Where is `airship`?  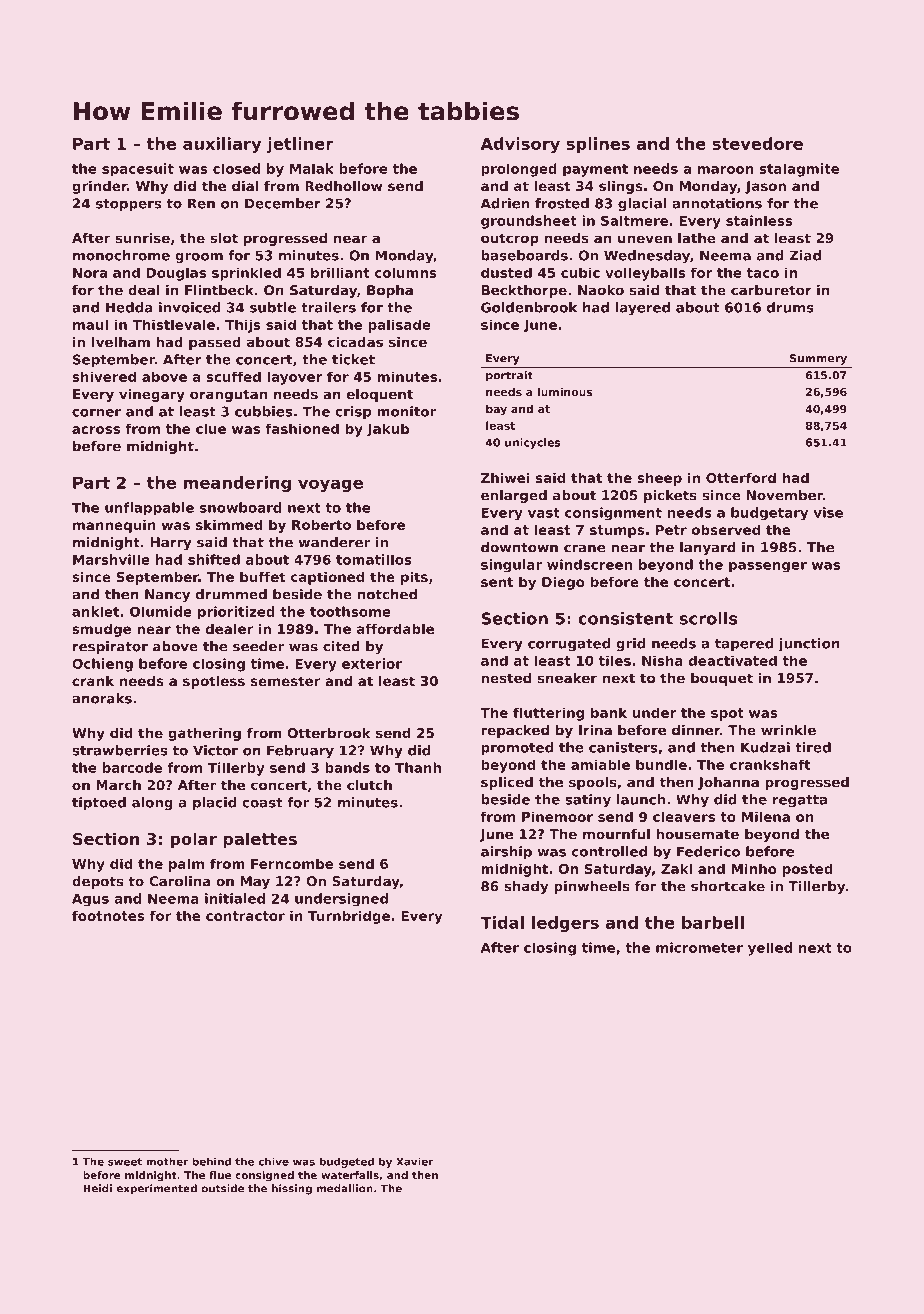 airship is located at coordinates (506, 853).
